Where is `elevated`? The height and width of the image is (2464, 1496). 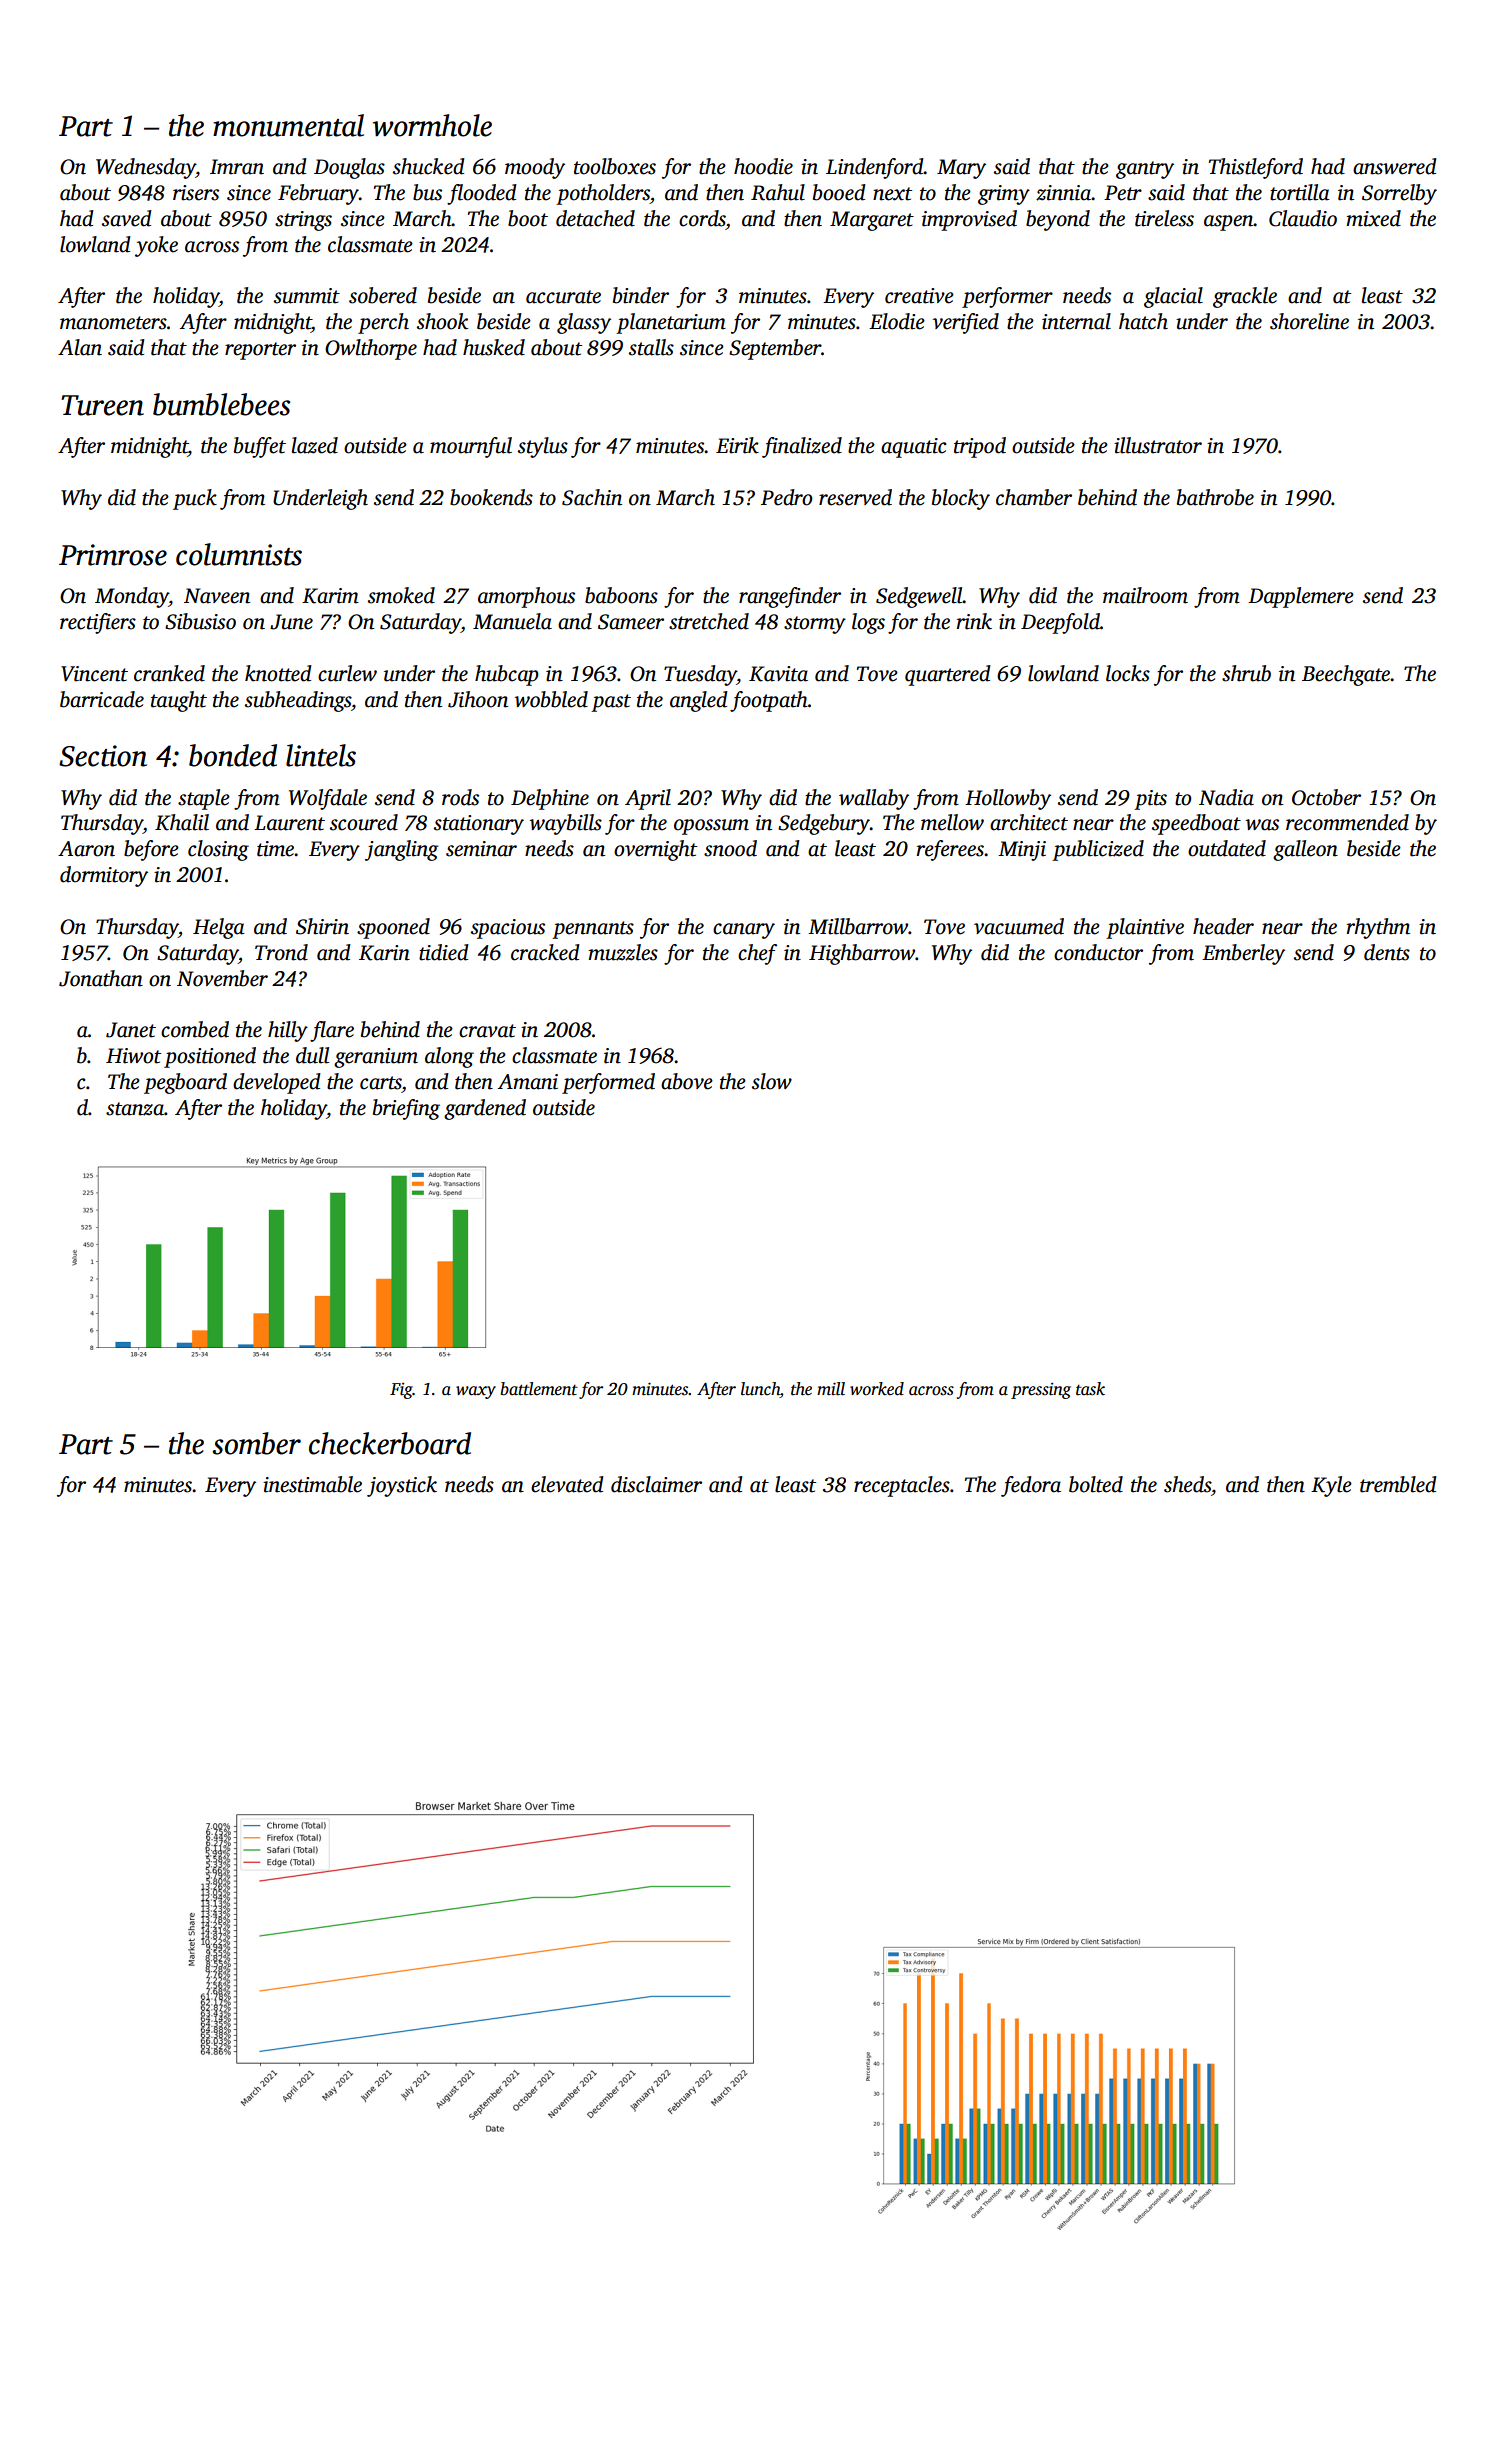 elevated is located at coordinates (567, 1484).
